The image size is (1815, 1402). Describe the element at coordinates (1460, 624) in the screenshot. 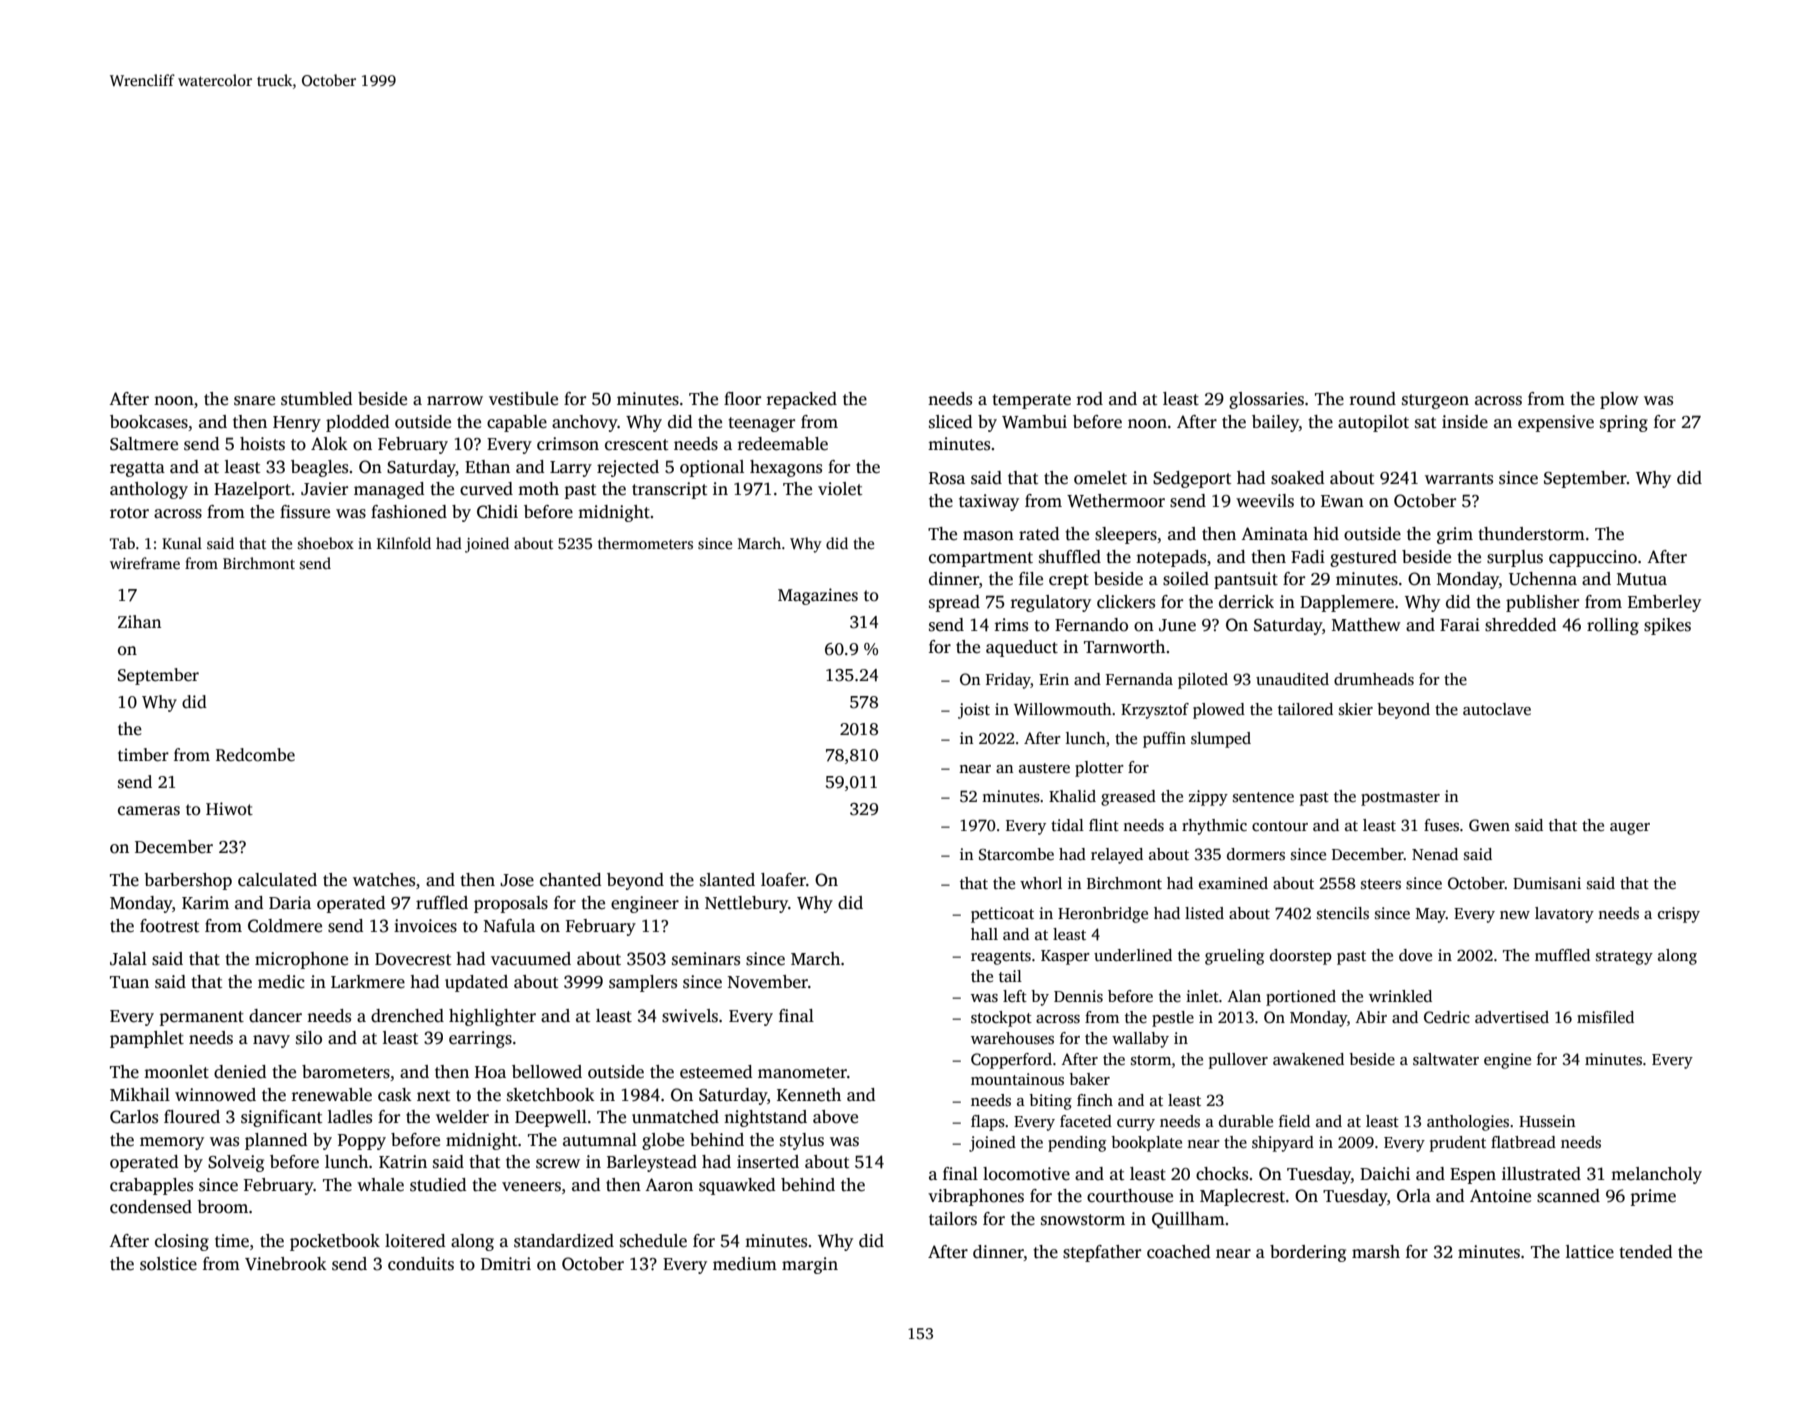

I see `Farai` at that location.
